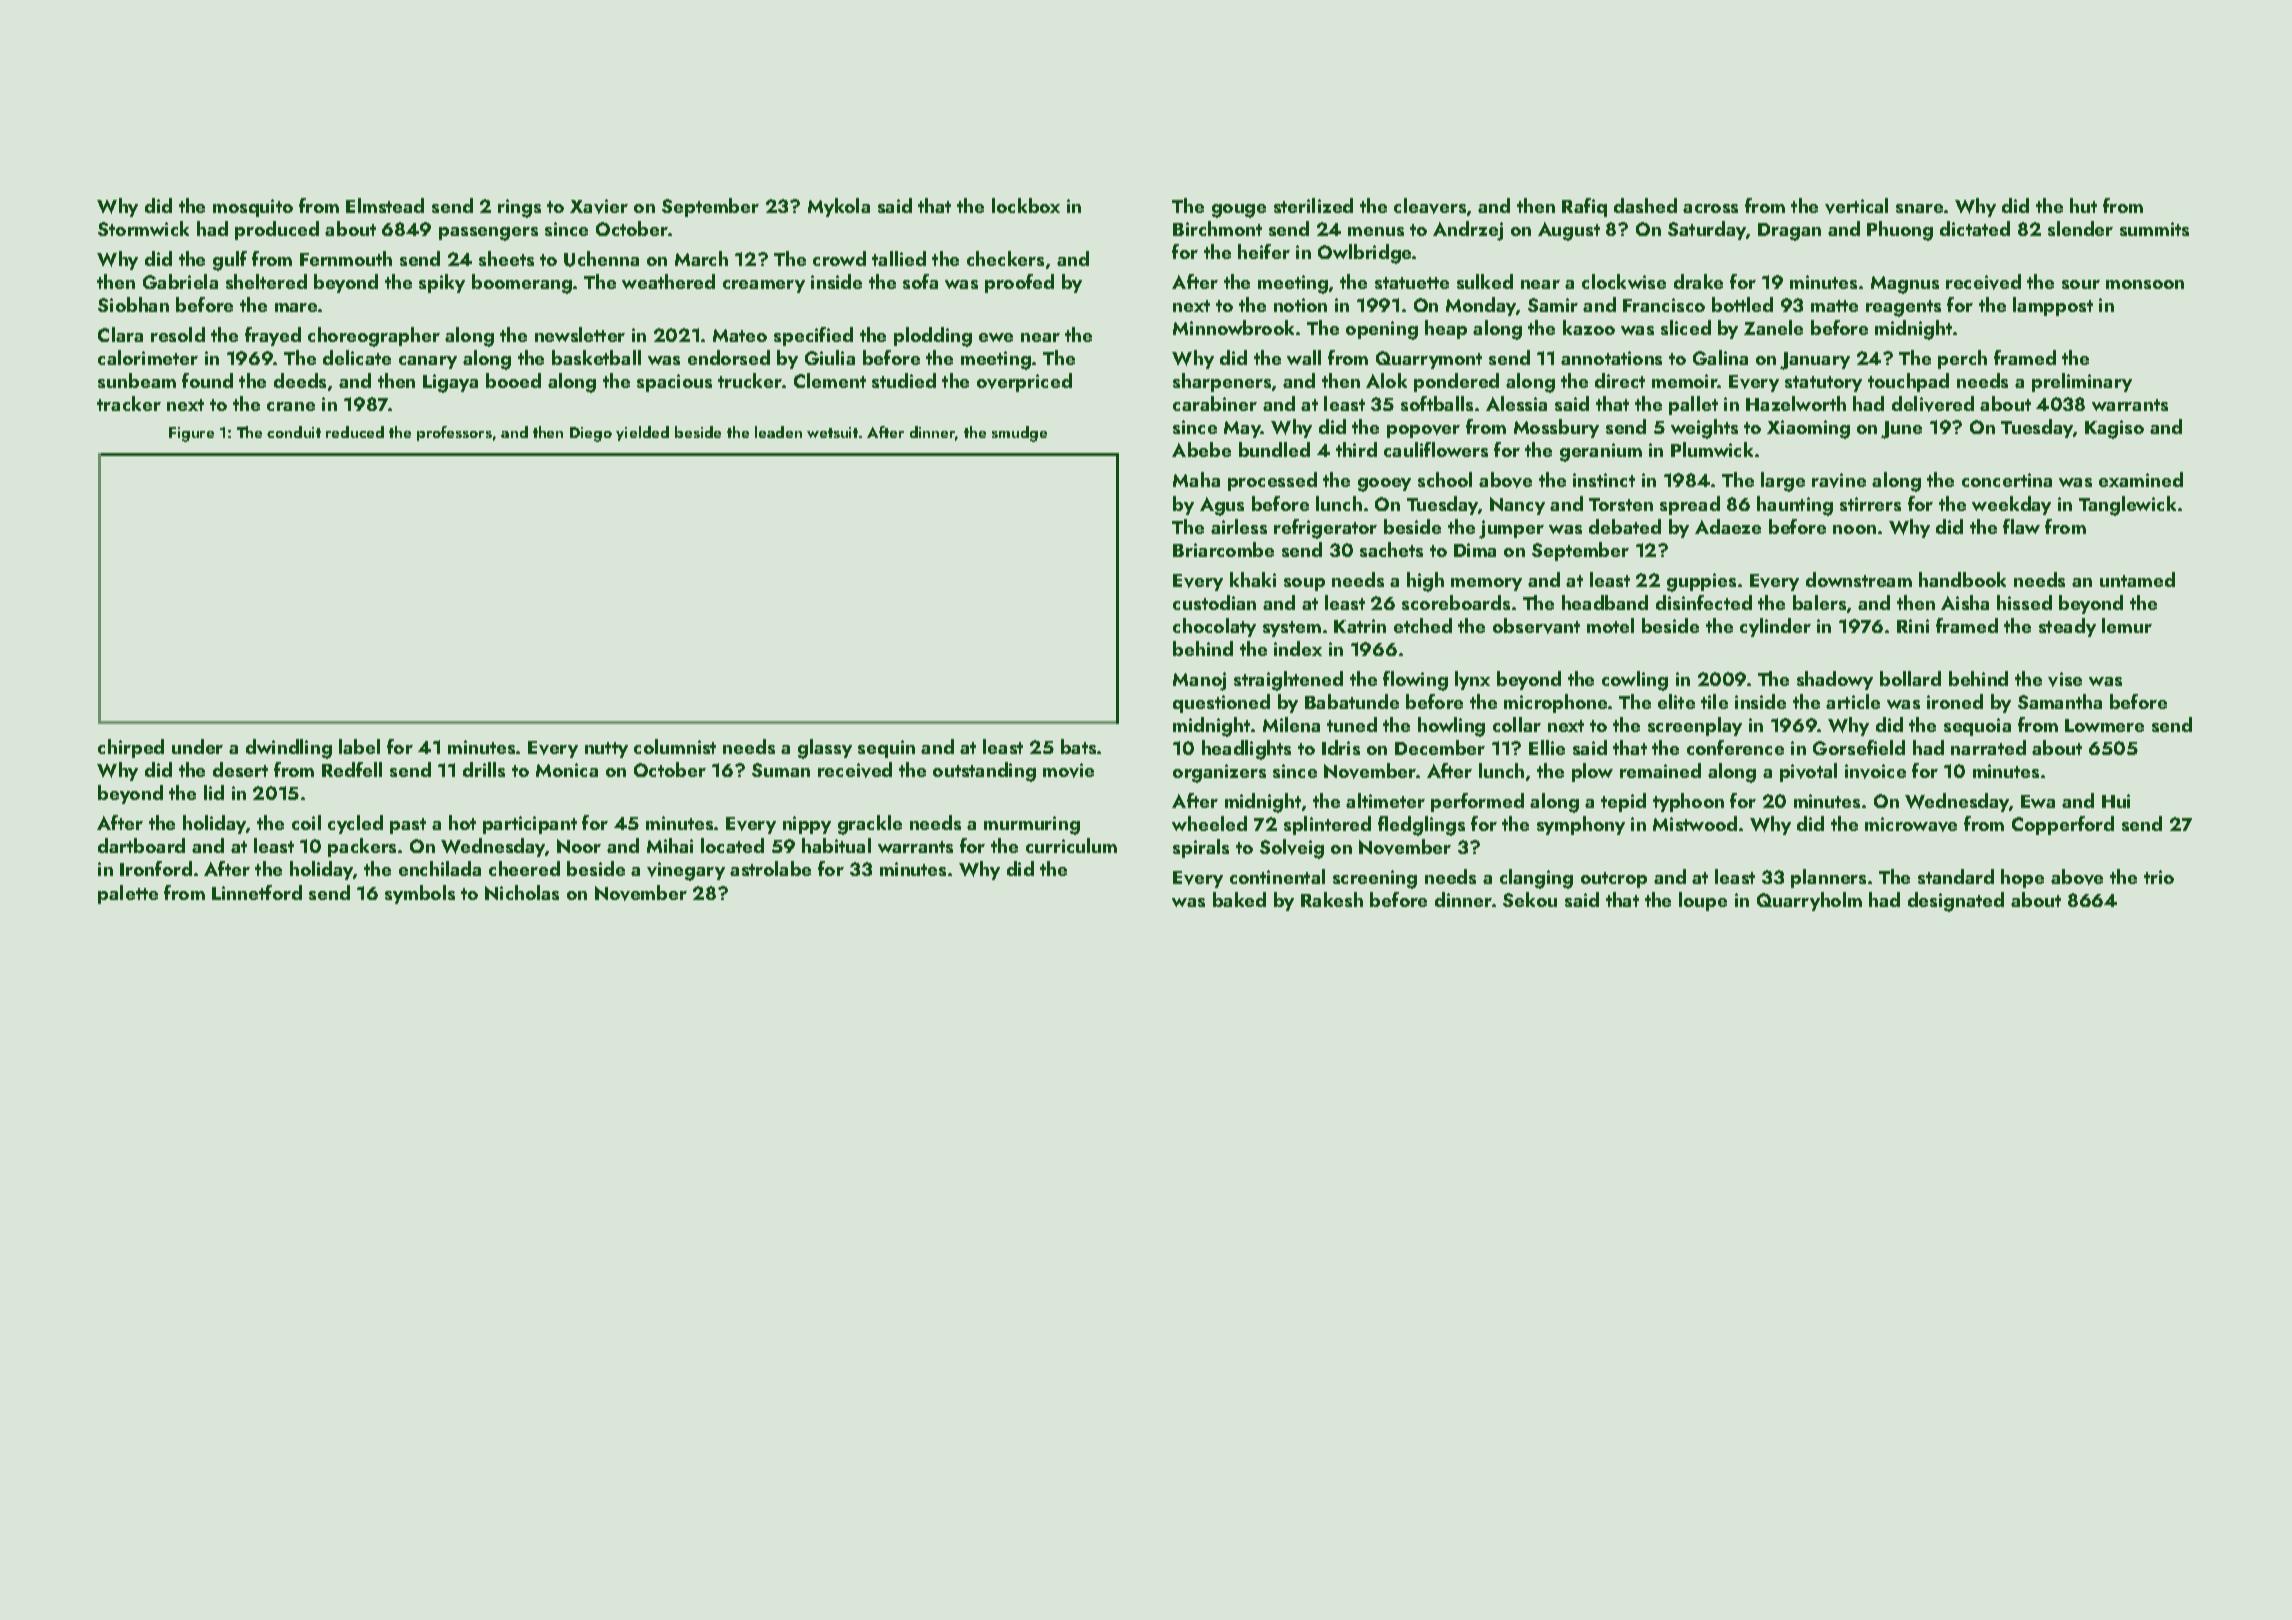  I want to click on label, so click(359, 746).
